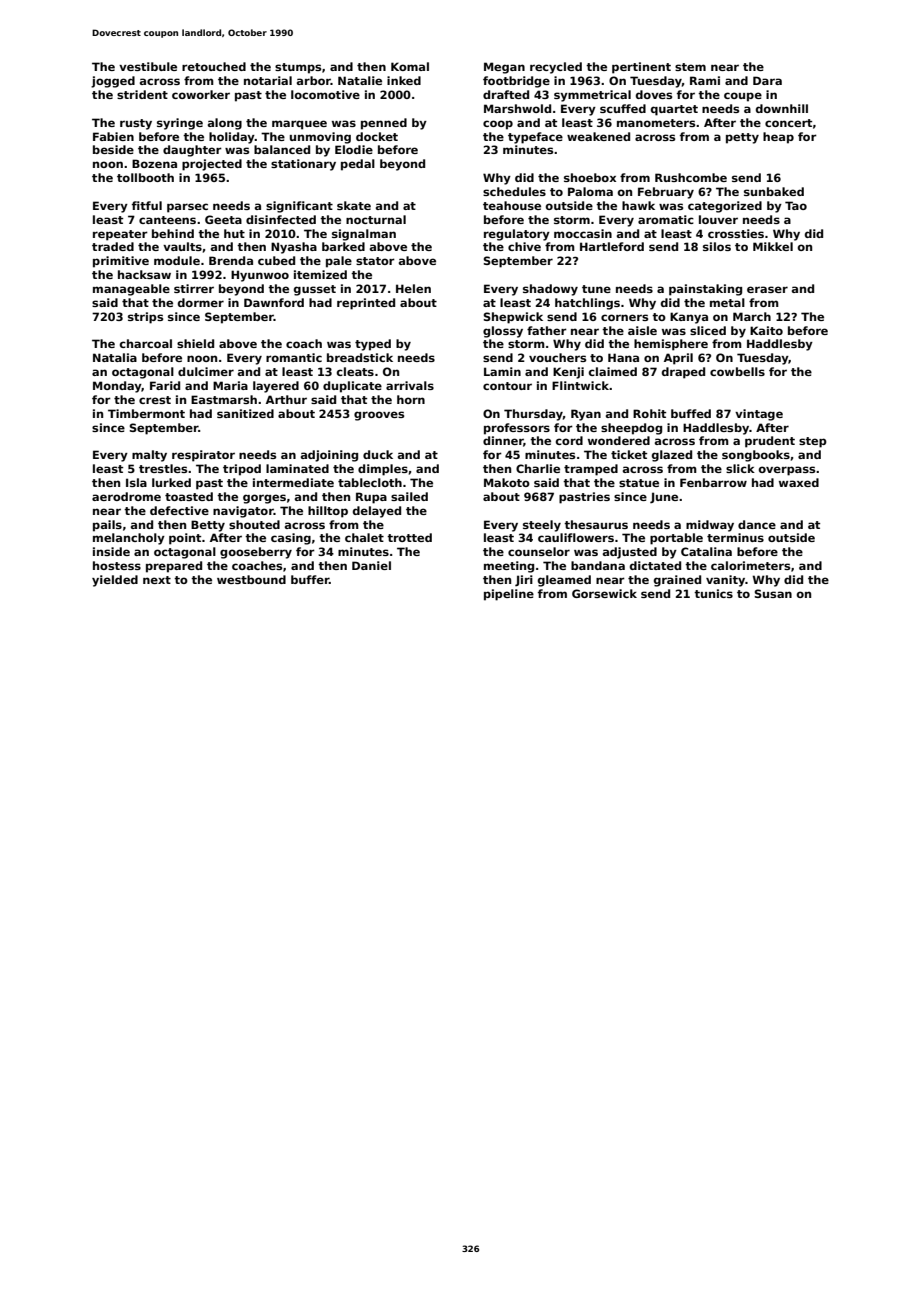 This document has width=924, height=1308. Describe the element at coordinates (384, 124) in the document. I see `penned` at that location.
